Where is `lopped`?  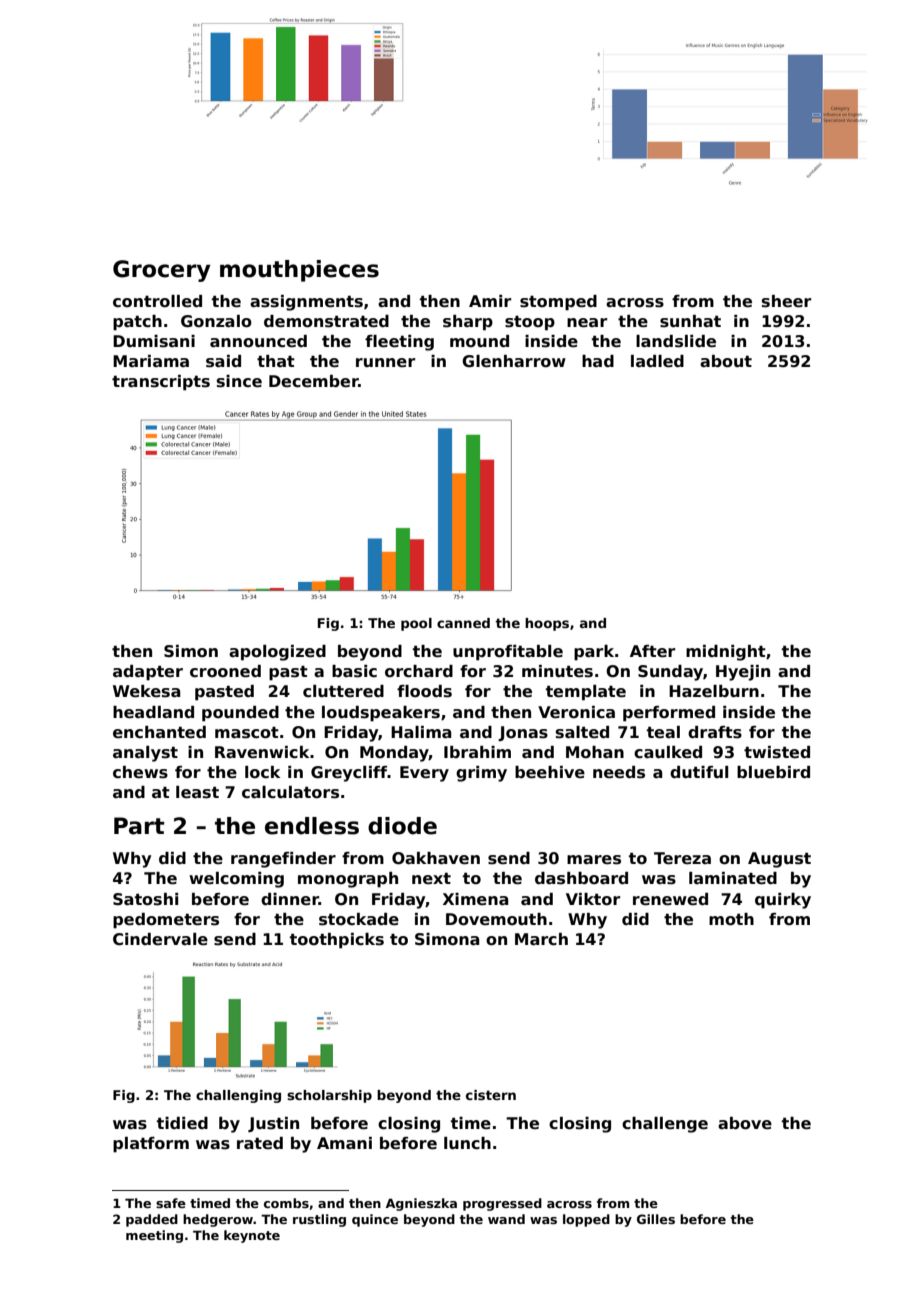 lopped is located at coordinates (586, 1220).
